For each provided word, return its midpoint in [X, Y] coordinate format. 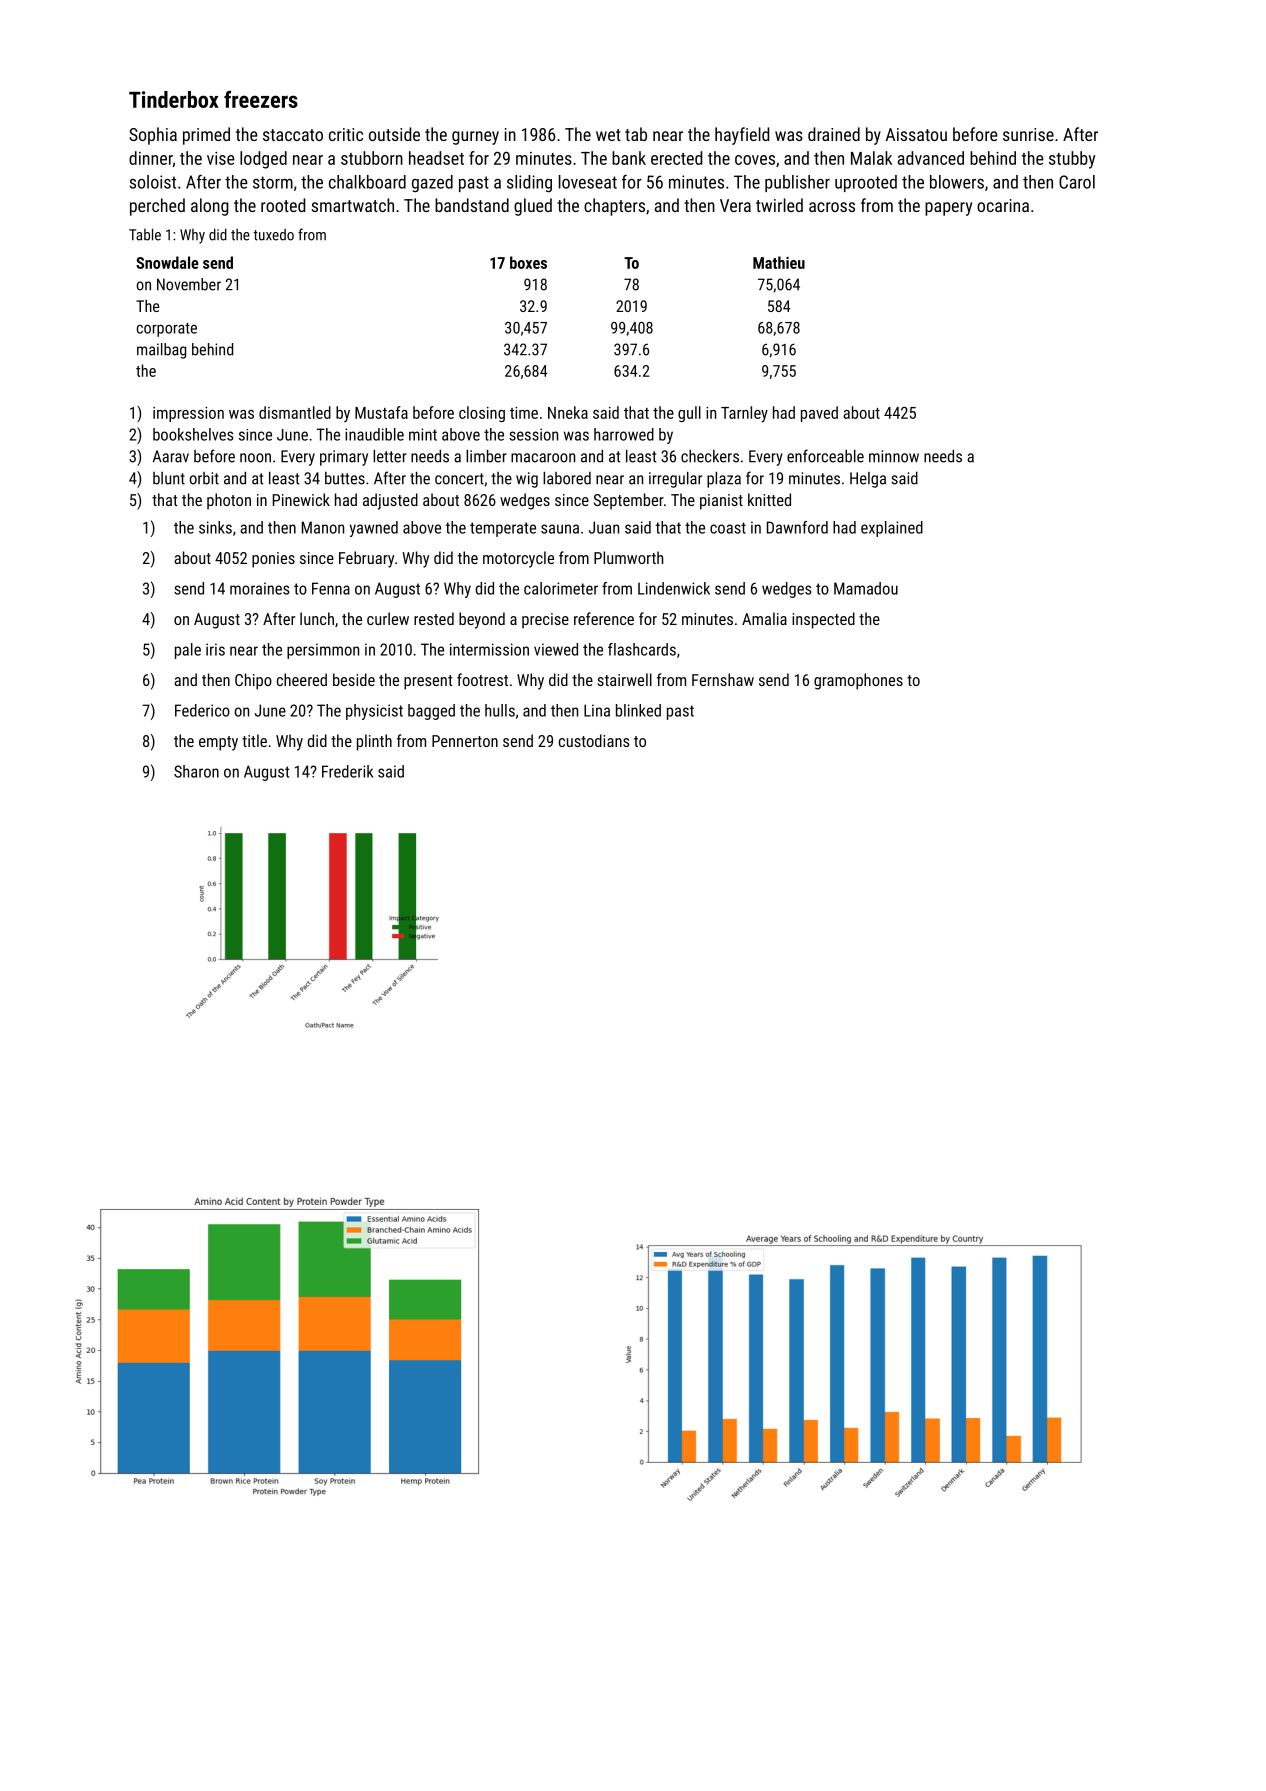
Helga [868, 480]
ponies [273, 560]
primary [344, 458]
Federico [202, 710]
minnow [894, 456]
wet [608, 135]
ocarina [1003, 205]
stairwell [624, 679]
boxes [528, 262]
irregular [675, 480]
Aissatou [916, 134]
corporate [167, 330]
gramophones [858, 681]
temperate [503, 529]
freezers [261, 99]
